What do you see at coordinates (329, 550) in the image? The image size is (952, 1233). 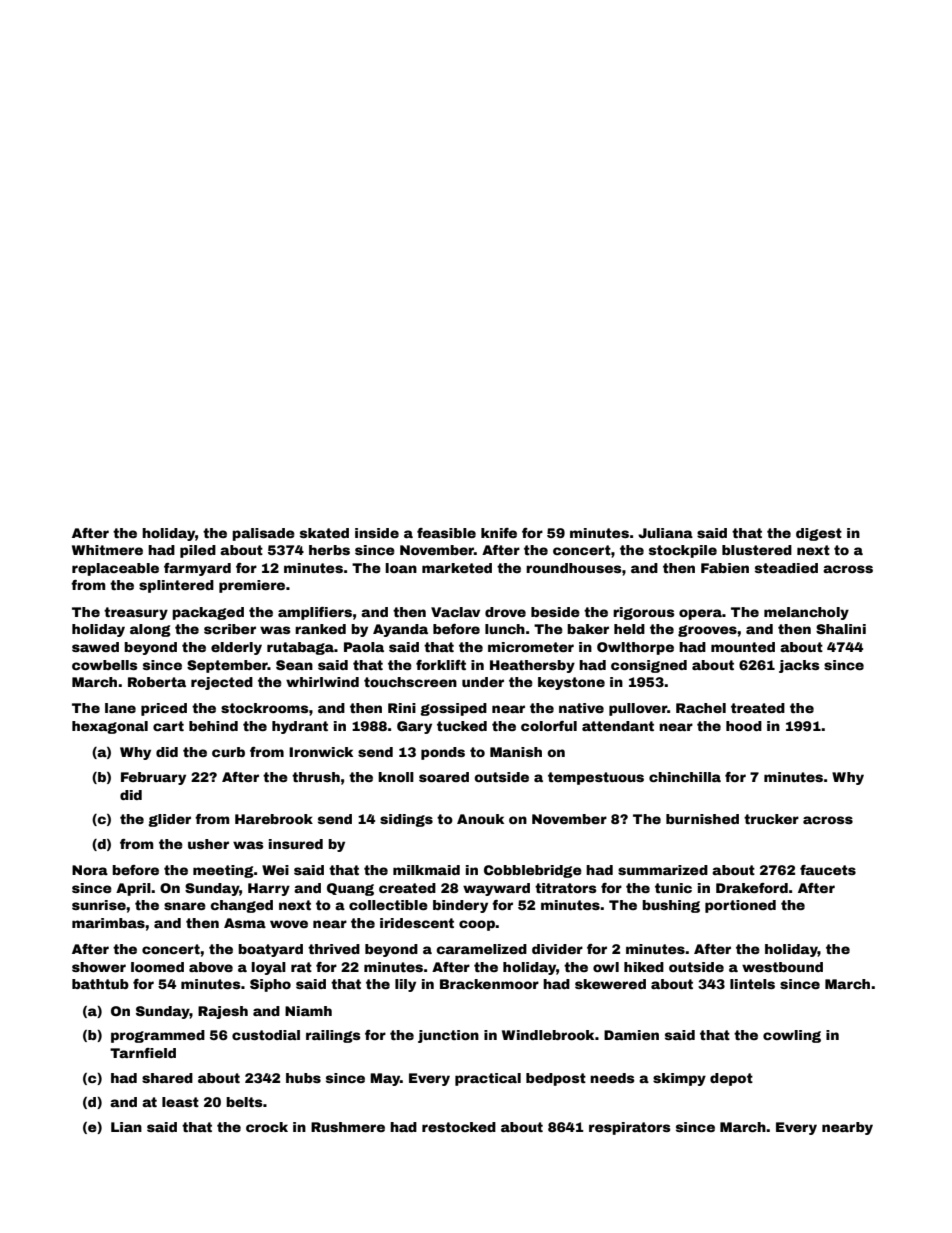 I see `herbs` at bounding box center [329, 550].
